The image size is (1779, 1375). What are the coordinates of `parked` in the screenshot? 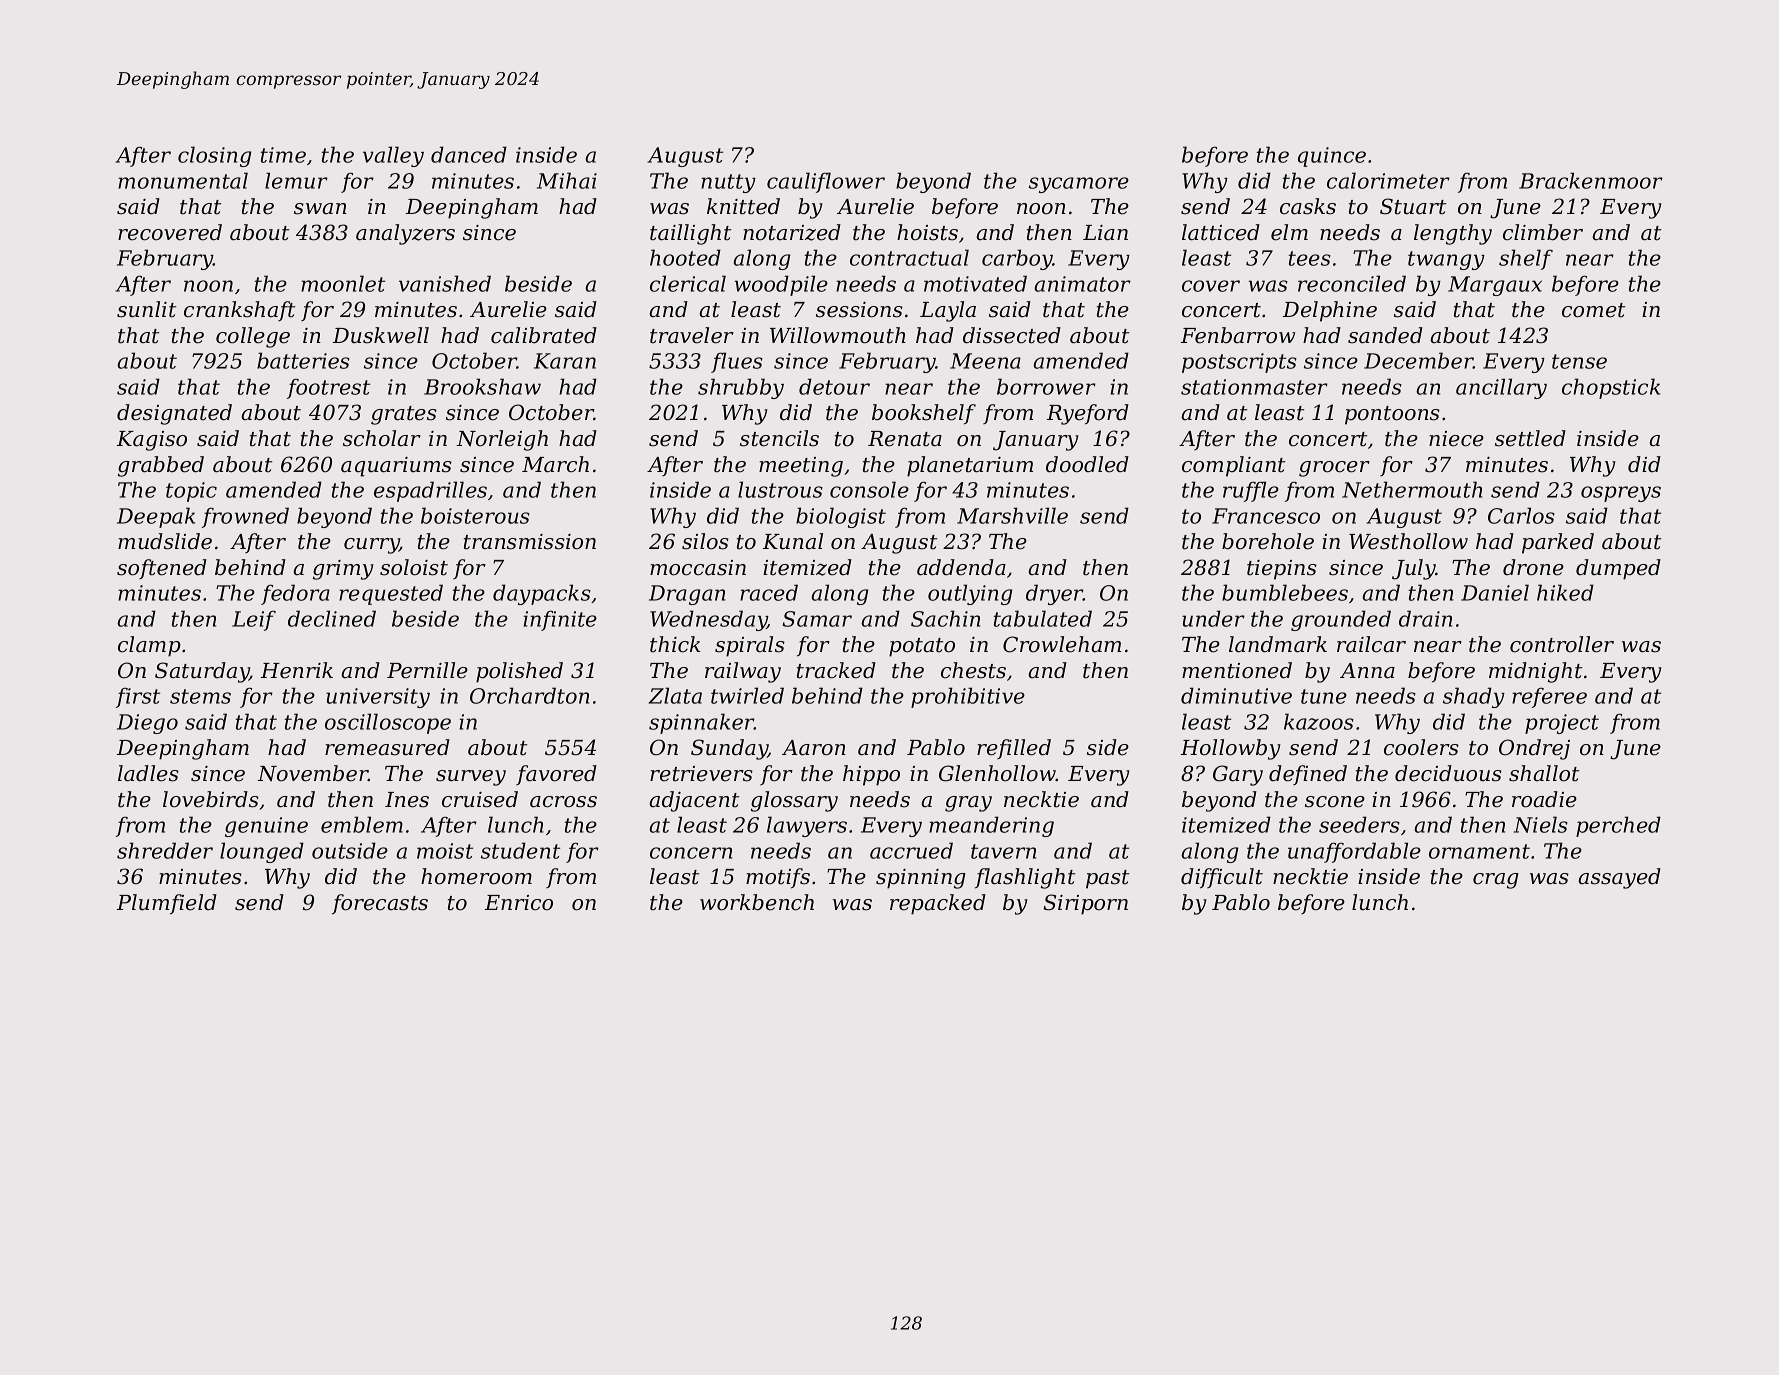 It's located at (1558, 543).
